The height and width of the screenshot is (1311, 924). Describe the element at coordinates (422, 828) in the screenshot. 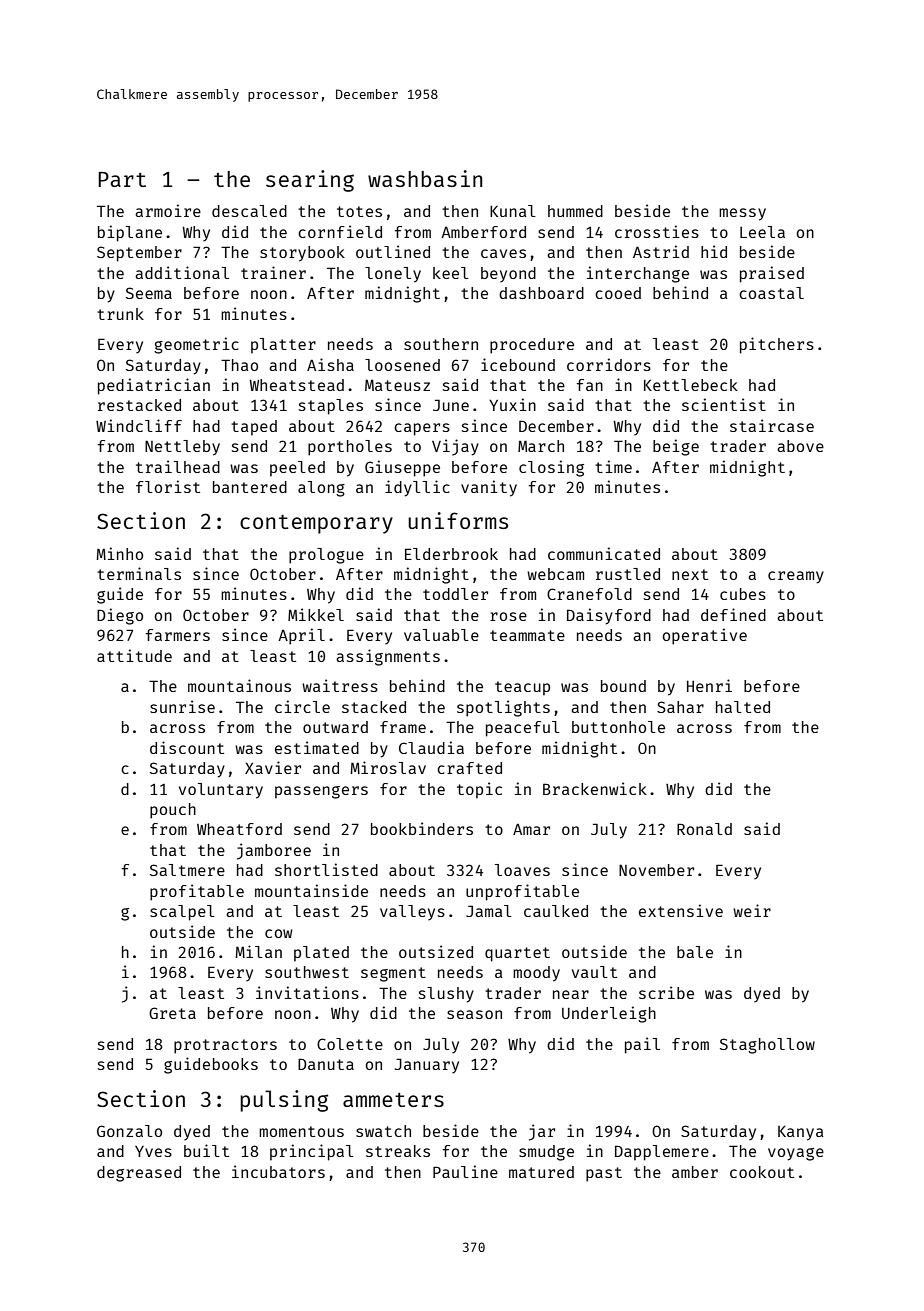

I see `bookbinders` at that location.
